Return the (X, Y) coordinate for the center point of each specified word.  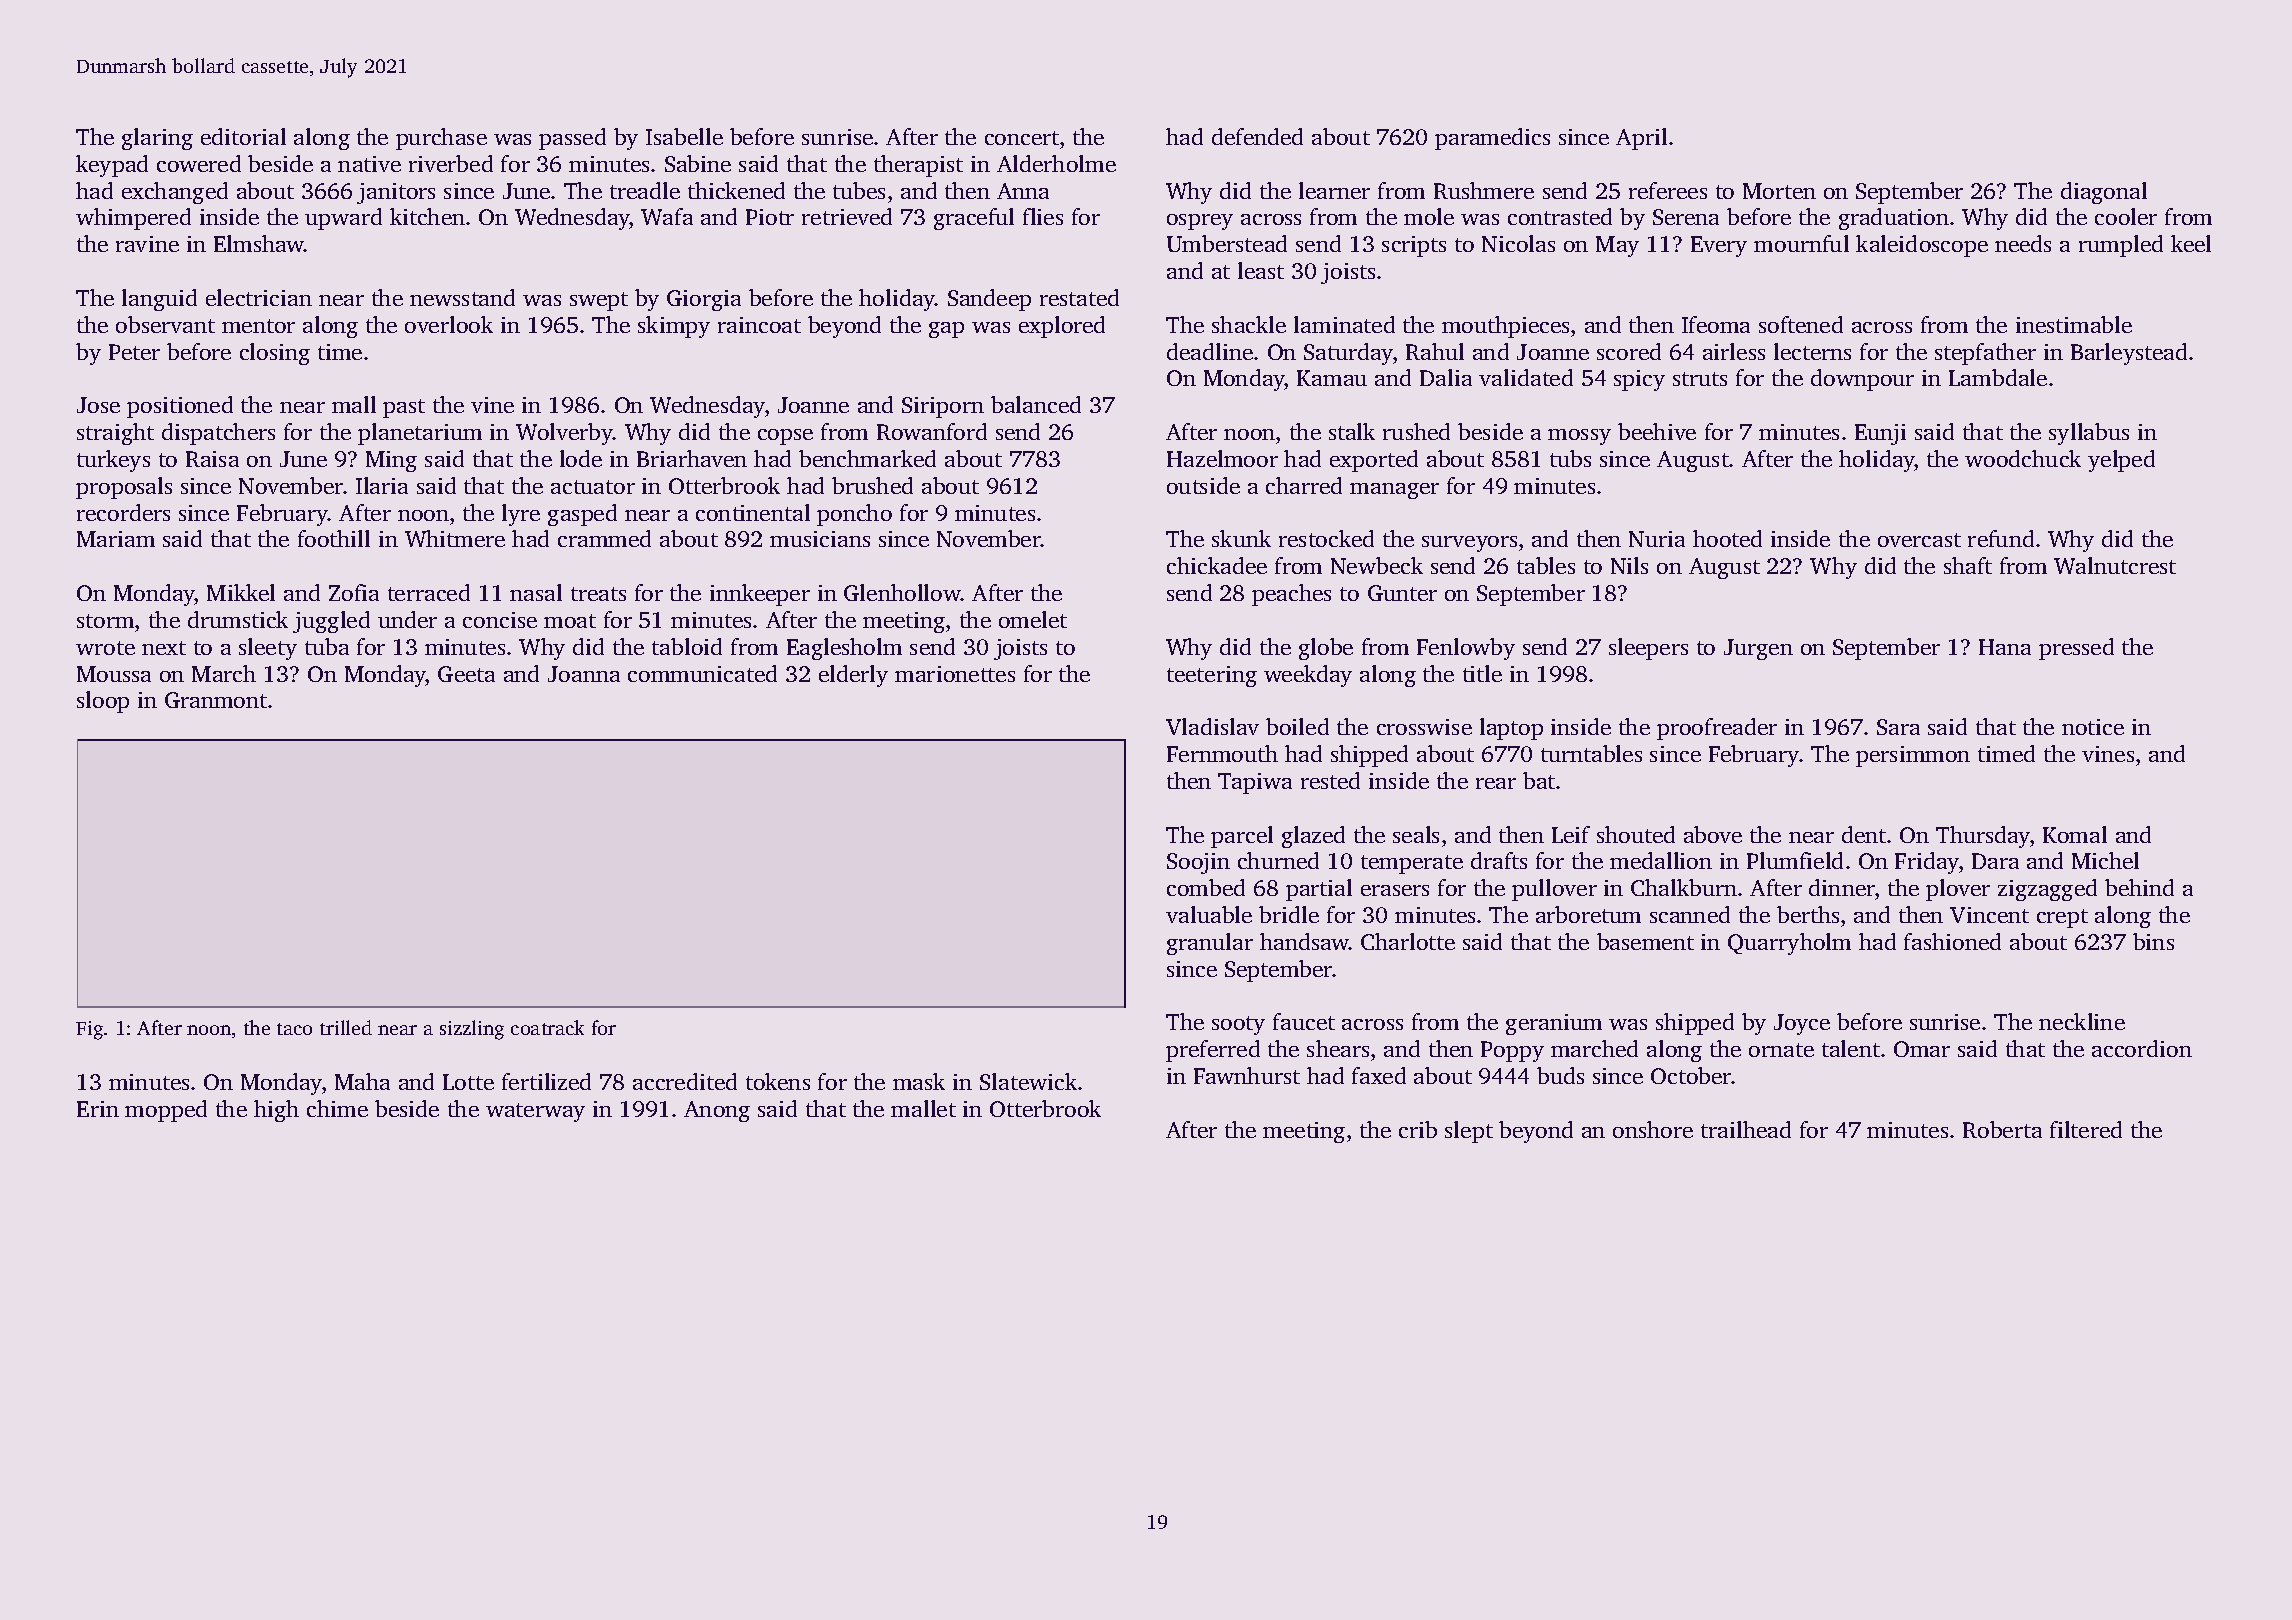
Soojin (1198, 863)
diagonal (2104, 193)
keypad (112, 166)
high (276, 1111)
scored (1629, 351)
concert (1022, 138)
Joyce (1802, 1024)
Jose (98, 405)
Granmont (216, 700)
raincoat (759, 325)
